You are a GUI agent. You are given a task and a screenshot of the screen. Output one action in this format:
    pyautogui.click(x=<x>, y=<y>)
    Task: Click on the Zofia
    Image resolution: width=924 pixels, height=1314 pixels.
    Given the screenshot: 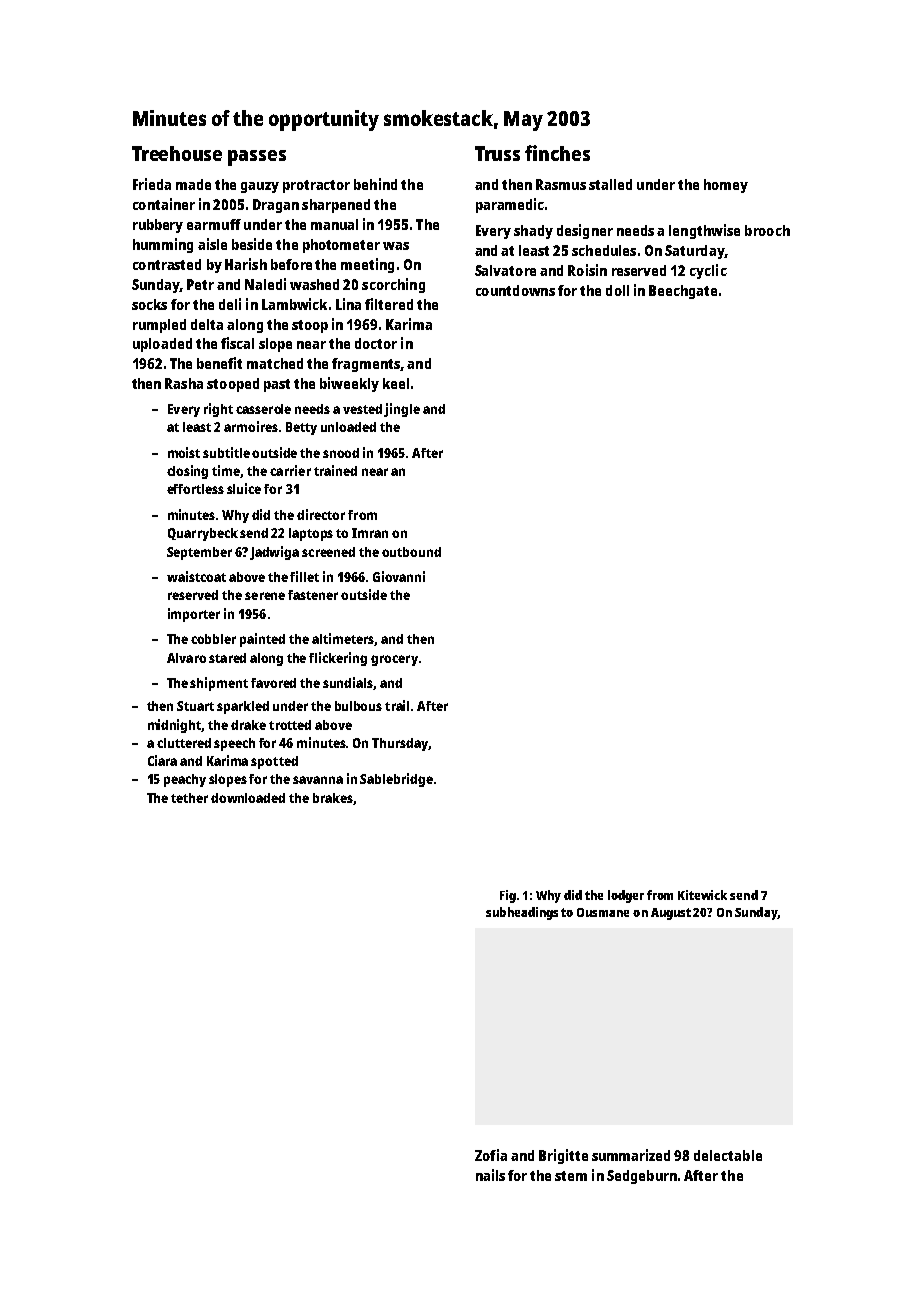 What is the action you would take?
    pyautogui.click(x=491, y=1155)
